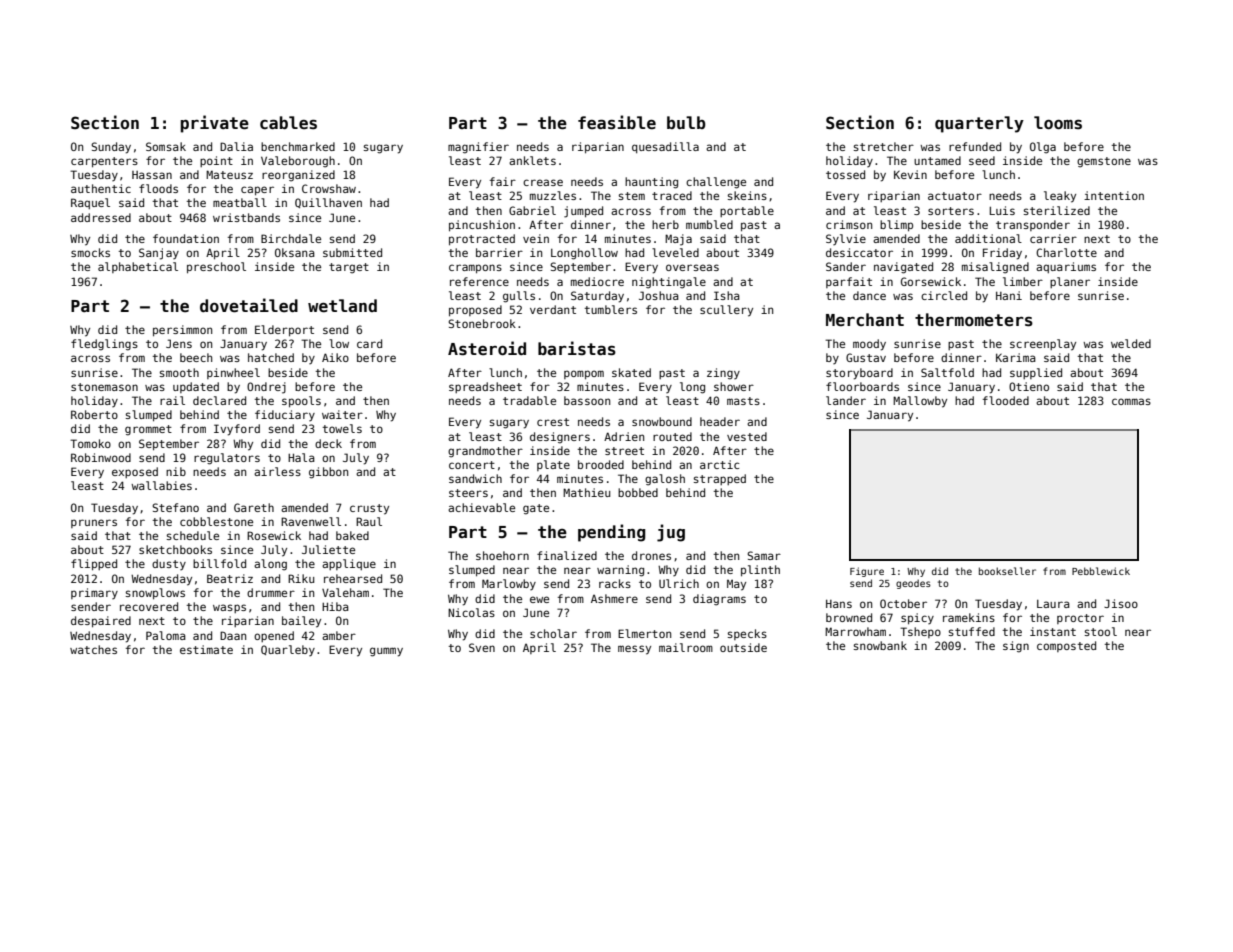 This document has height=952, width=1233. Describe the element at coordinates (532, 160) in the document. I see `anklets` at that location.
